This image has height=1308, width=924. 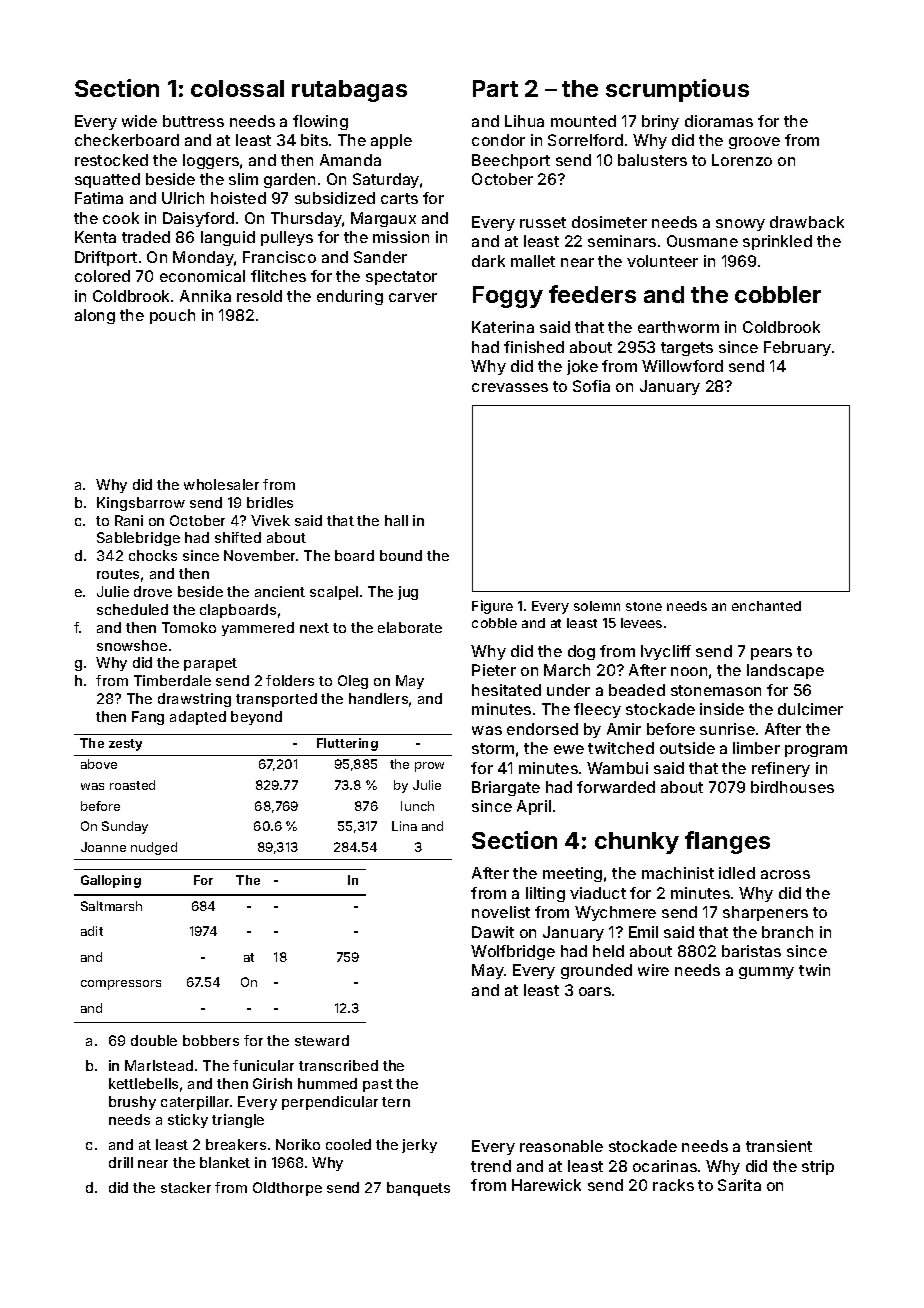 What do you see at coordinates (810, 709) in the image?
I see `dulcimer` at bounding box center [810, 709].
